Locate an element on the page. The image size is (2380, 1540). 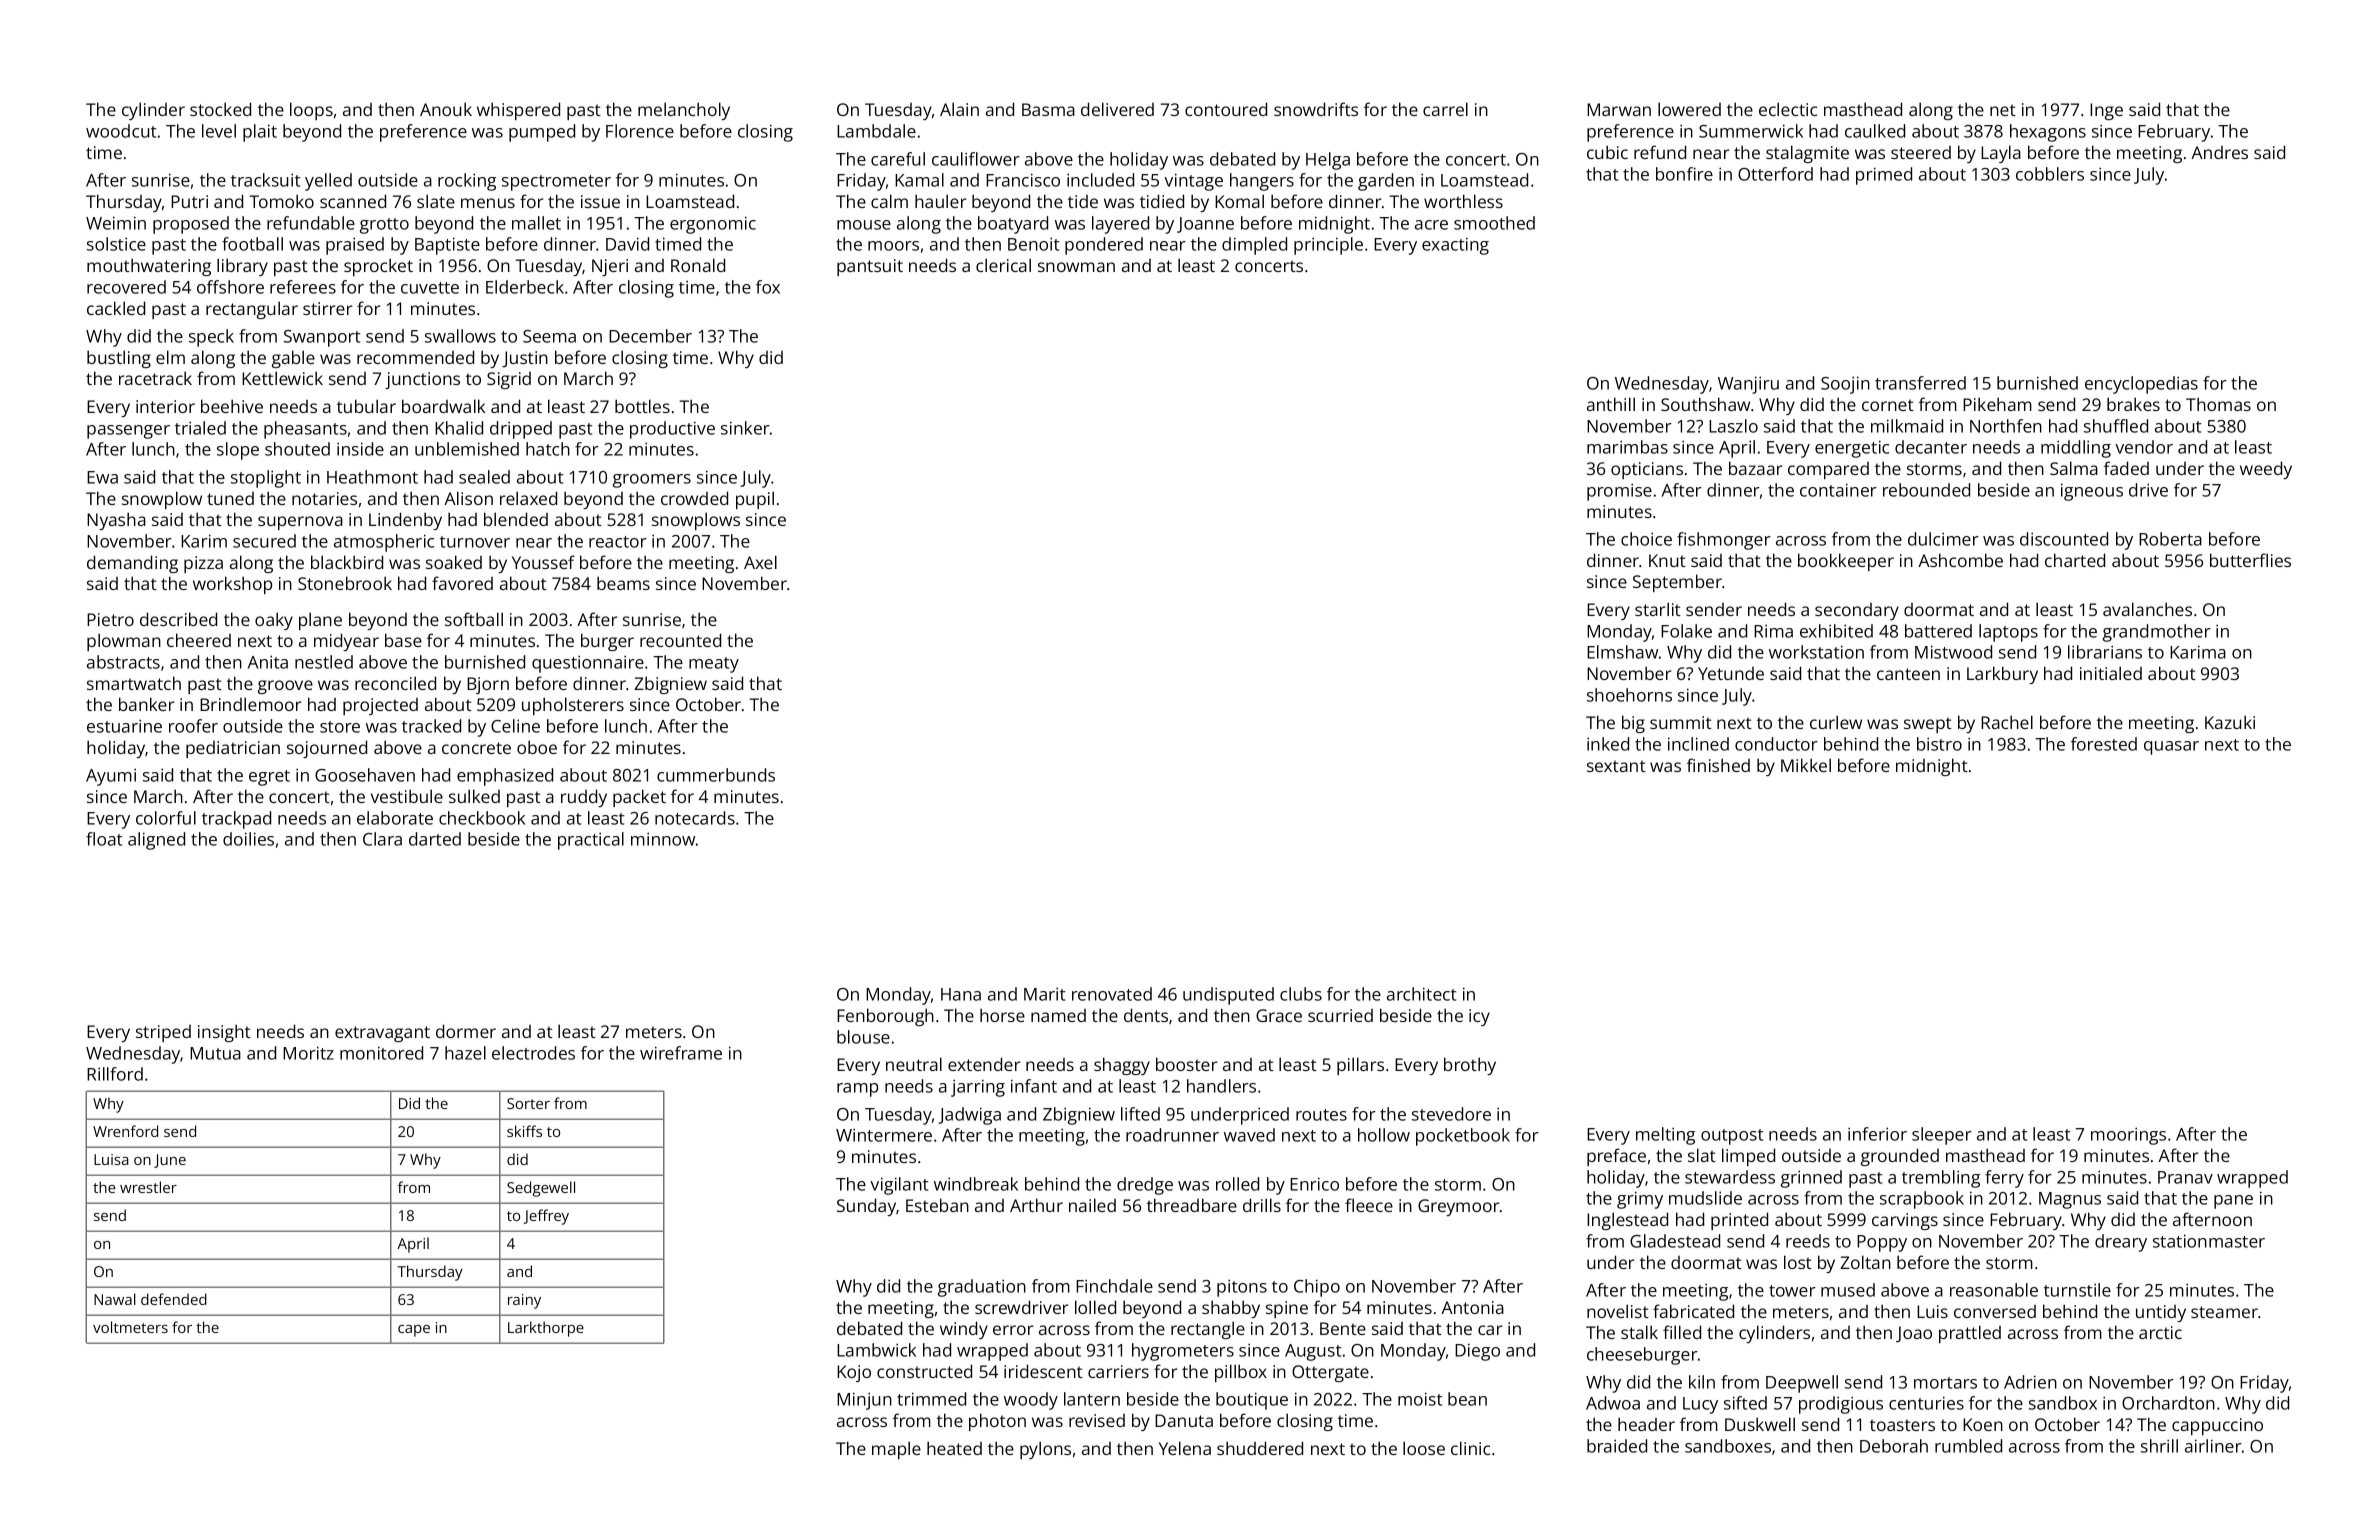
ruddy is located at coordinates (584, 798).
